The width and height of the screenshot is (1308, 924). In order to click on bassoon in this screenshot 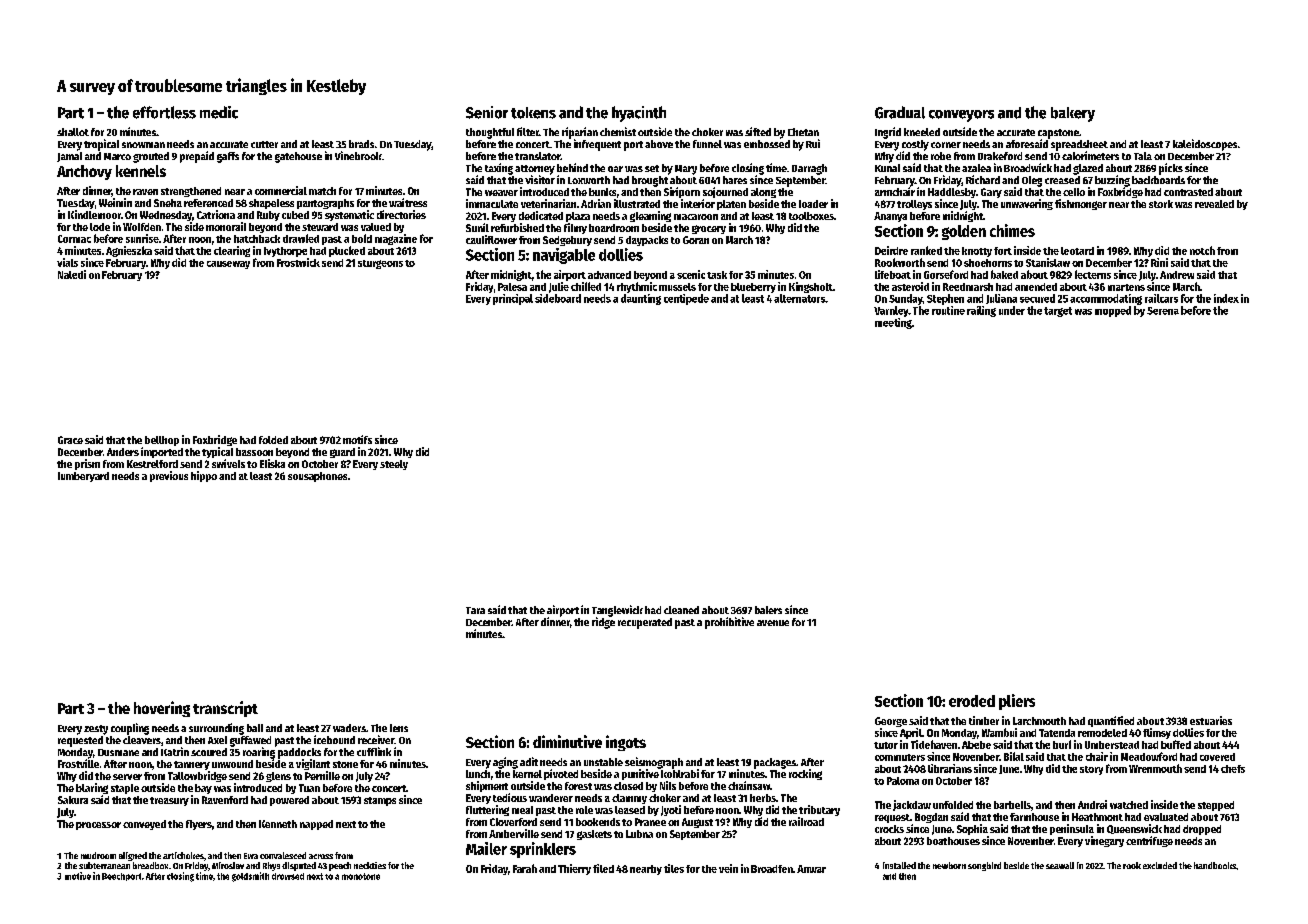, I will do `click(254, 452)`.
